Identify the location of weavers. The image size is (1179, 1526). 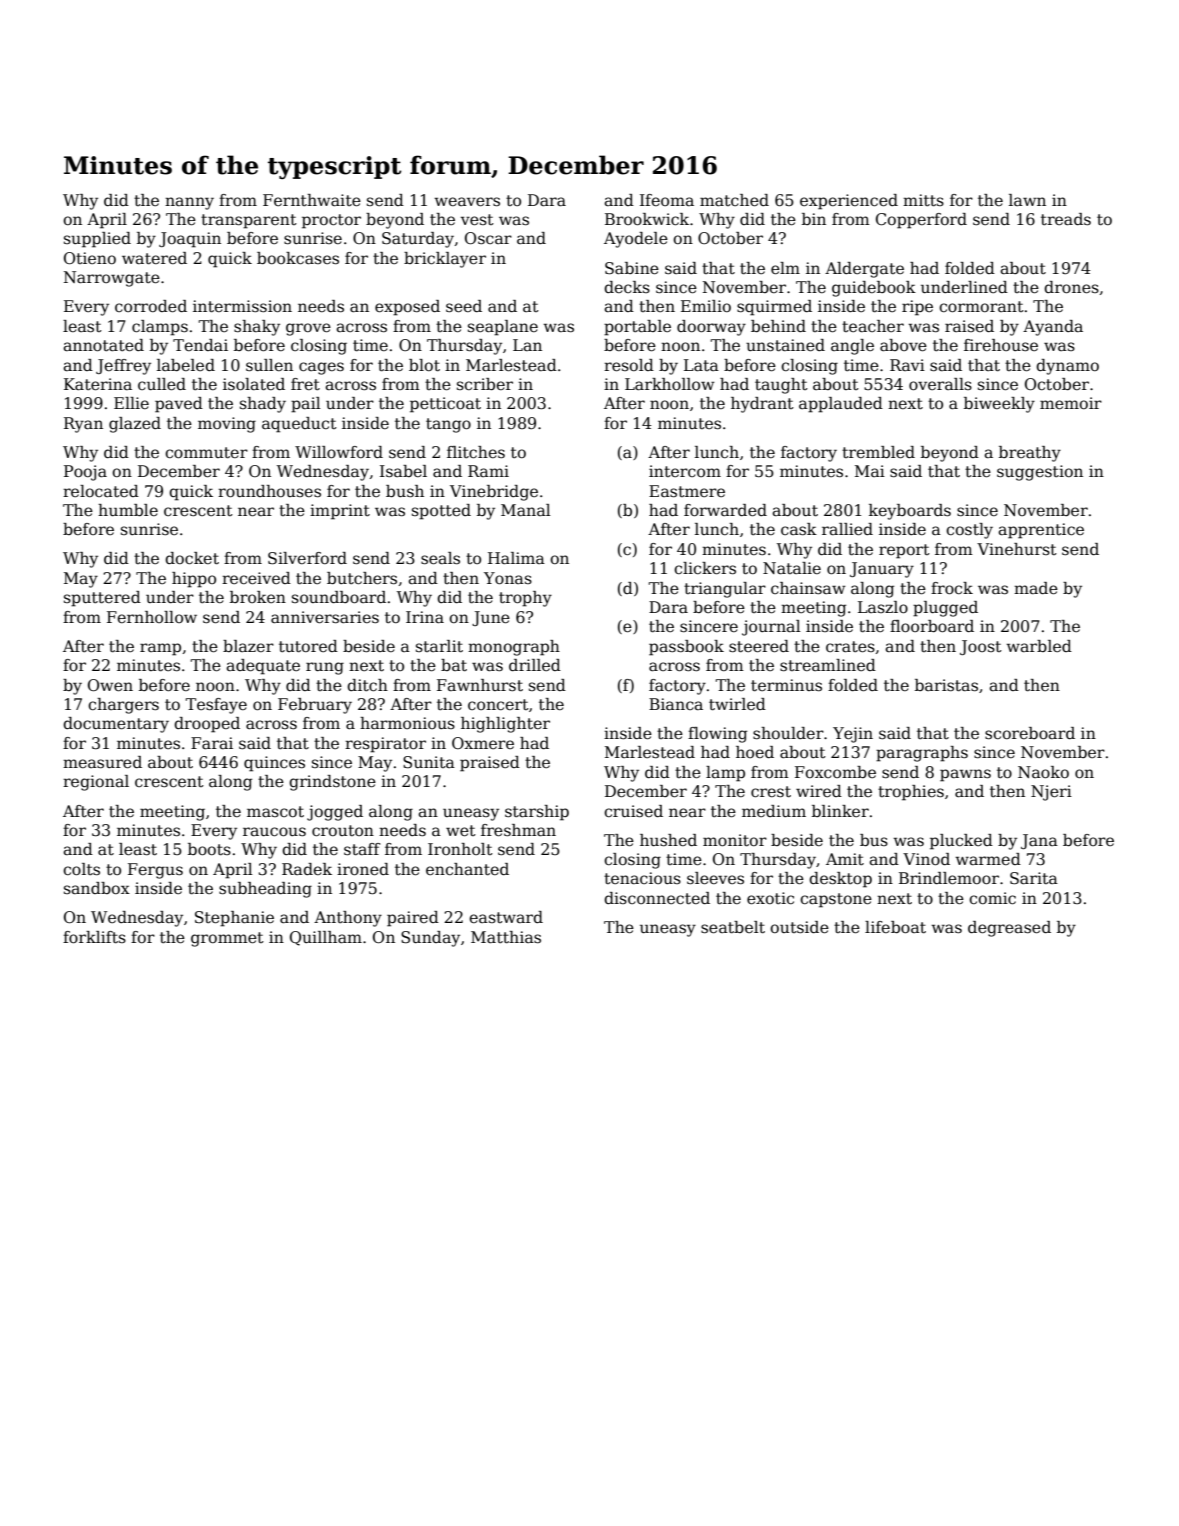
(467, 202).
